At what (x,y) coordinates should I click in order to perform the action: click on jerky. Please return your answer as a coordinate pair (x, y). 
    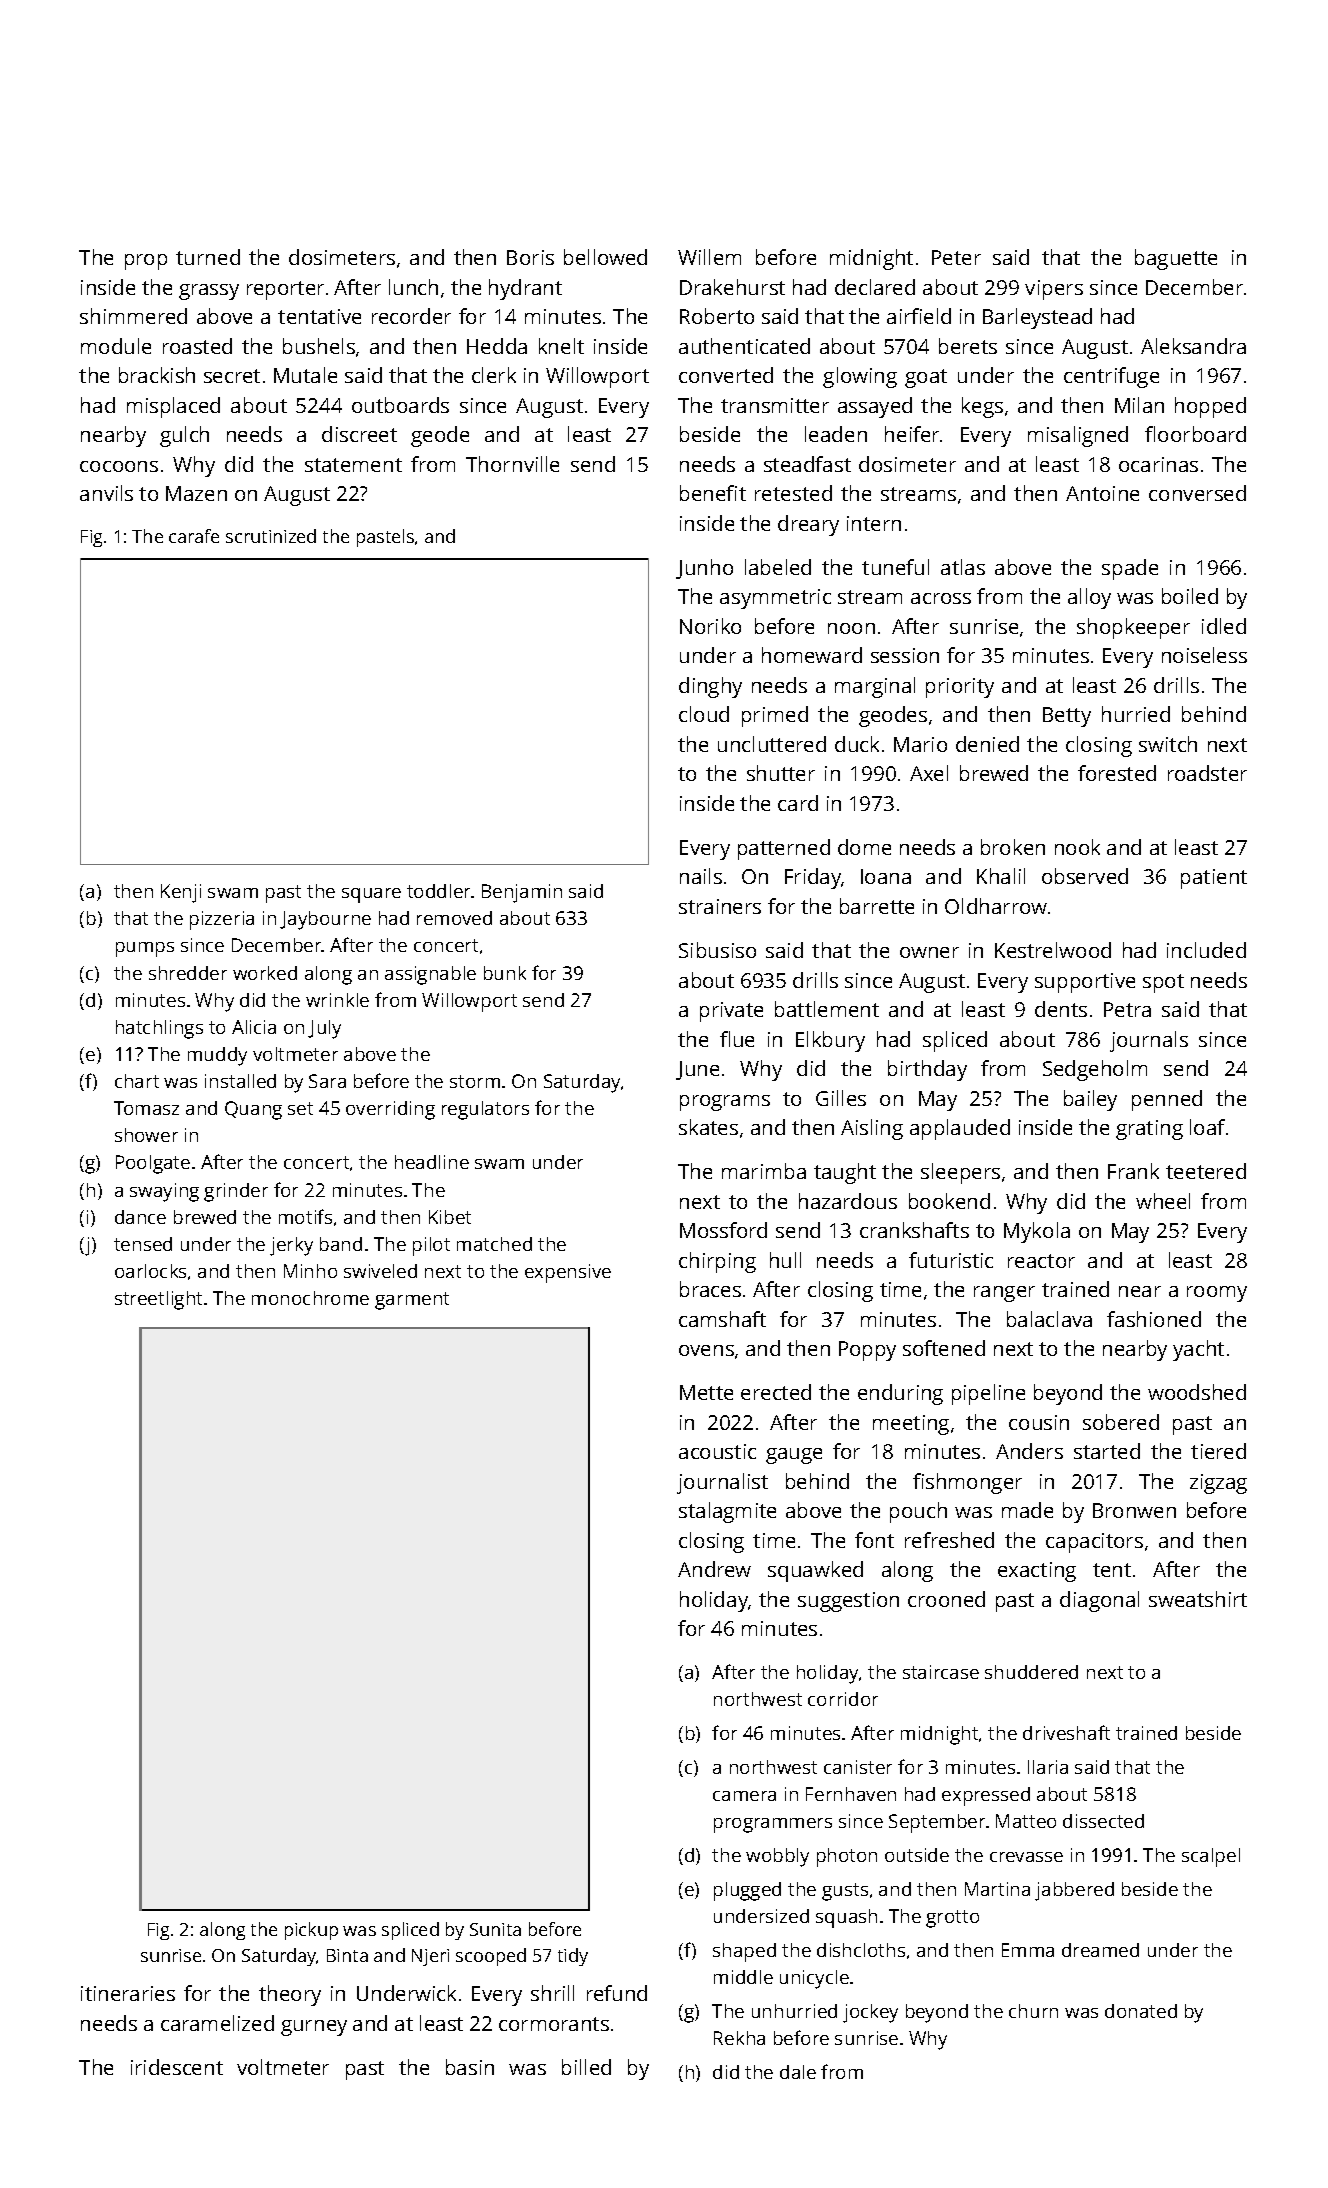
    Looking at the image, I should click on (291, 1246).
